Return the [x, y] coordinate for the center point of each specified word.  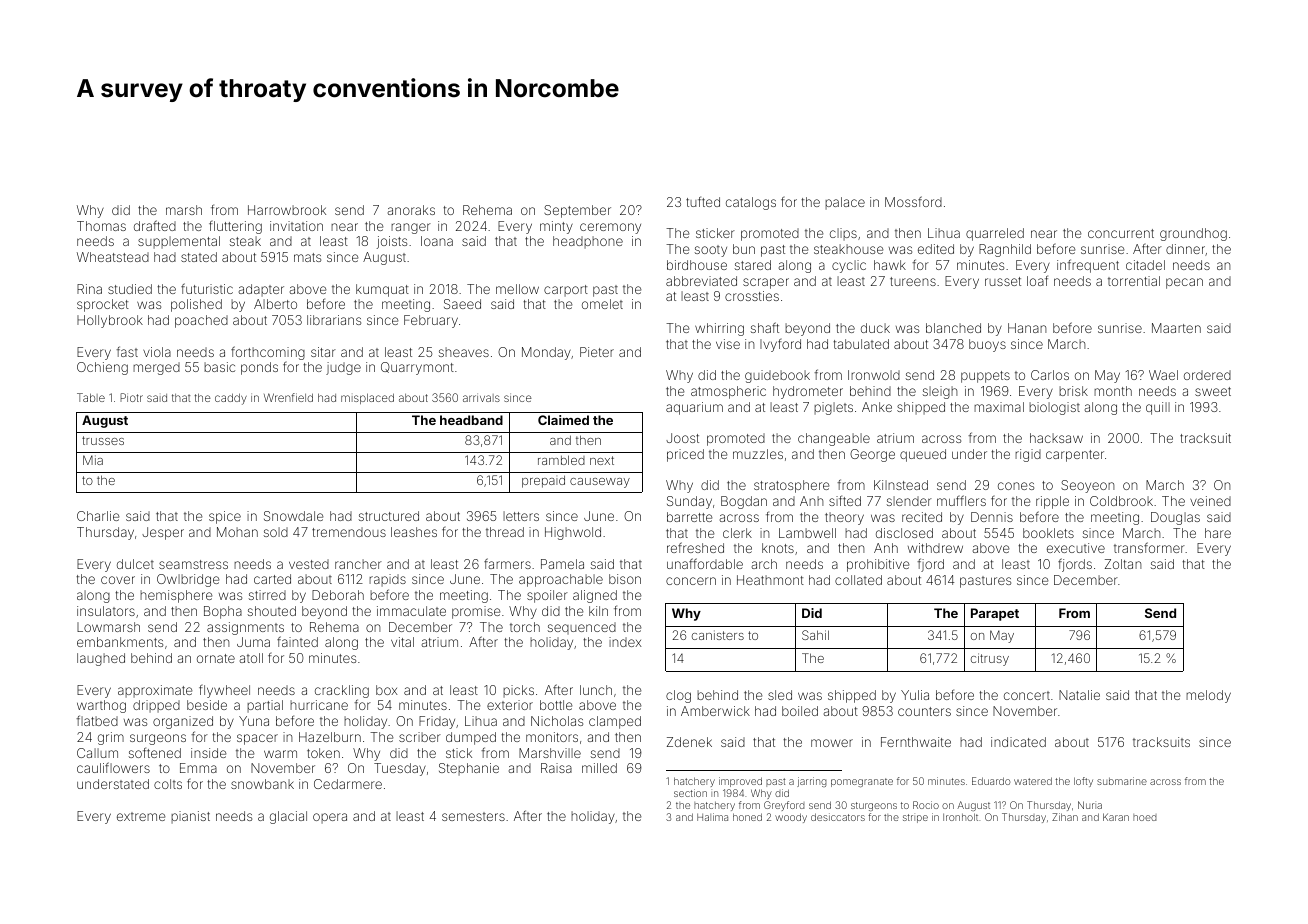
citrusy [990, 659]
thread [505, 532]
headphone [588, 242]
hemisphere [176, 596]
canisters [718, 635]
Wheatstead [113, 257]
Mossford [913, 201]
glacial [288, 817]
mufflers [961, 500]
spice [225, 517]
